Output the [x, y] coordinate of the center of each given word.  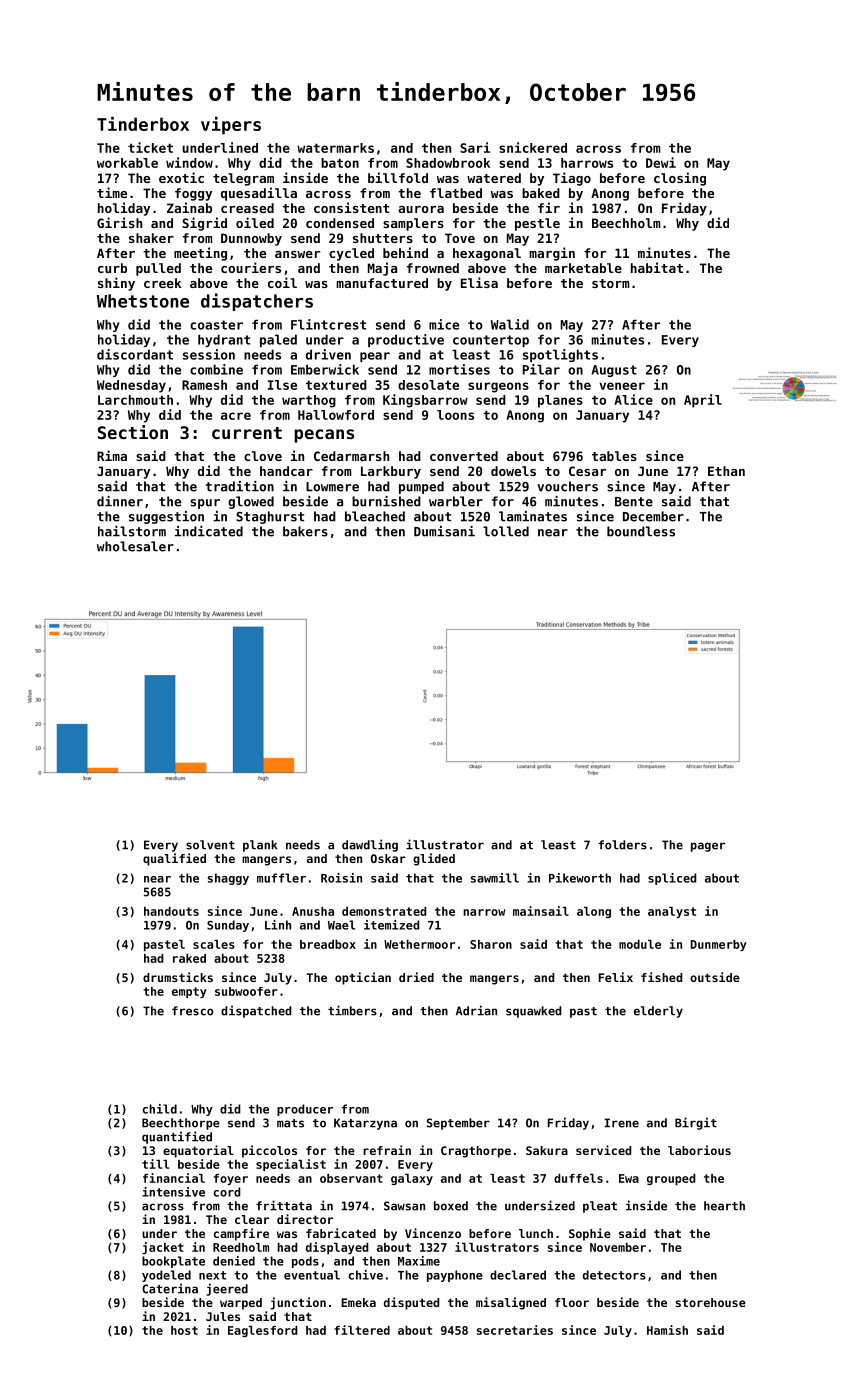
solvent [210, 845]
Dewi [661, 162]
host [184, 1330]
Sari [475, 147]
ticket [150, 147]
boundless [641, 531]
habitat [657, 267]
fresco [192, 1011]
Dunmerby [719, 945]
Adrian [476, 1010]
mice [444, 324]
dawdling [370, 845]
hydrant [224, 340]
